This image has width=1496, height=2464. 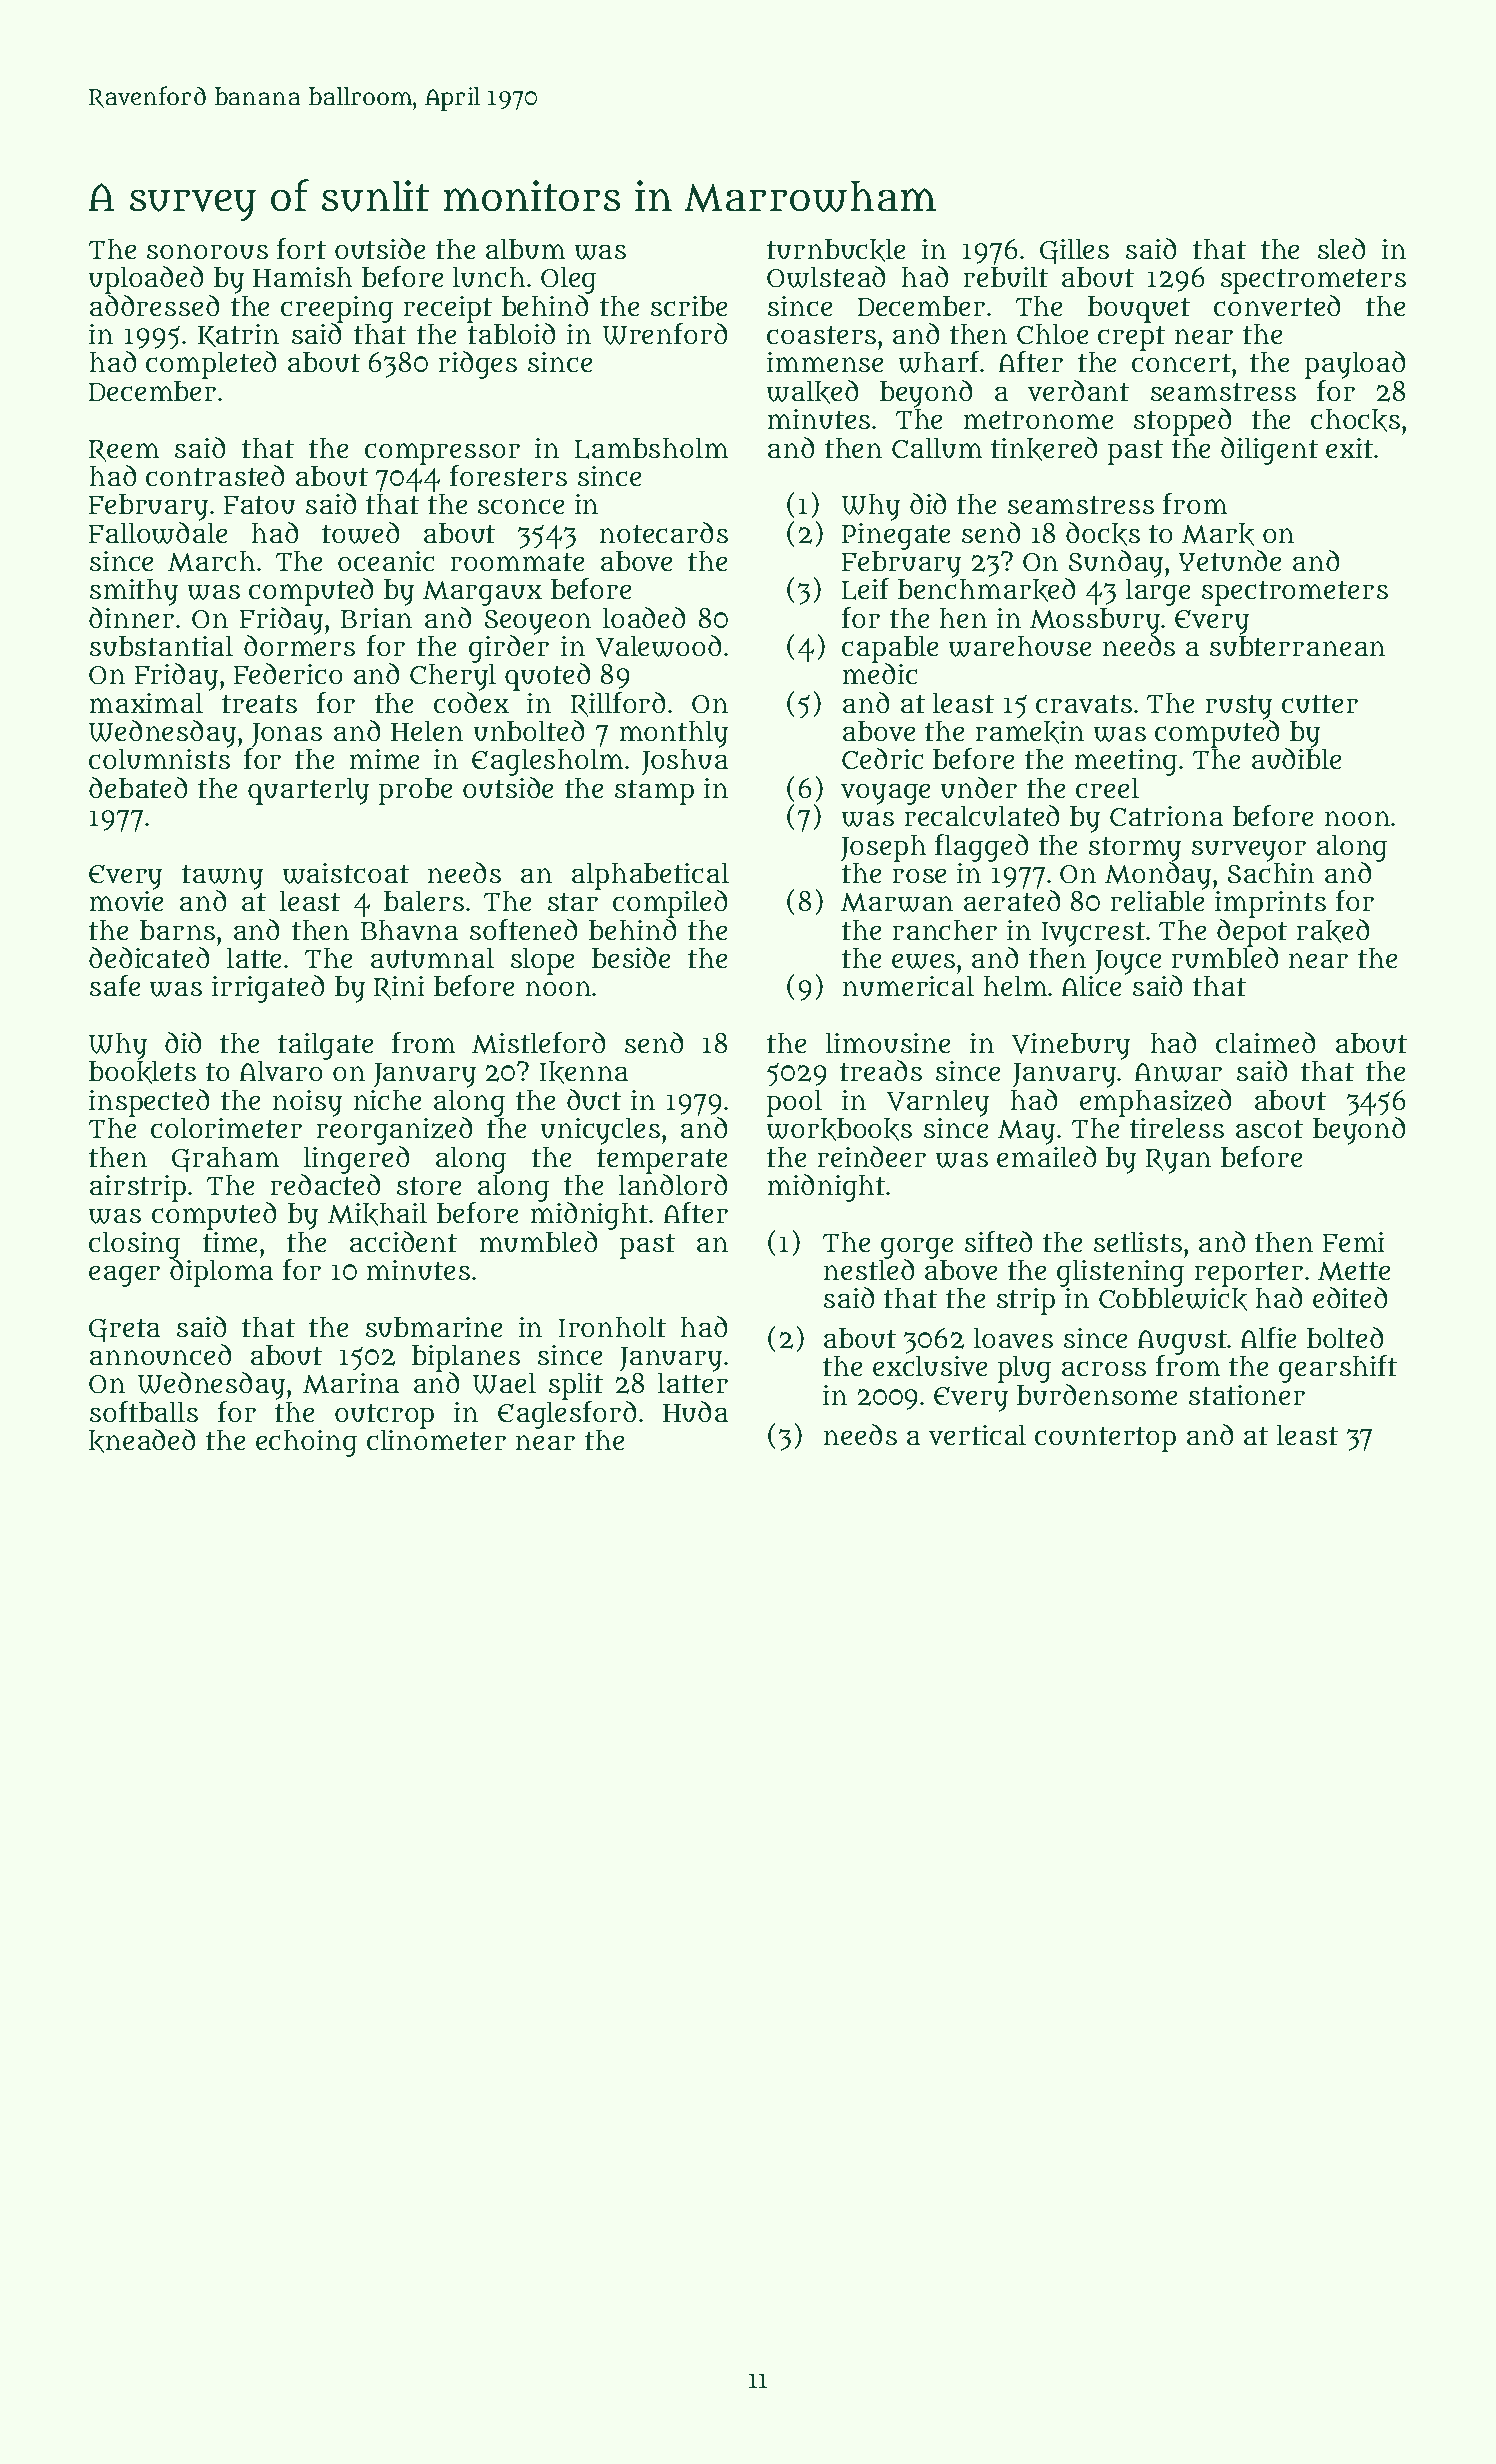 What do you see at coordinates (631, 957) in the image?
I see `beside` at bounding box center [631, 957].
